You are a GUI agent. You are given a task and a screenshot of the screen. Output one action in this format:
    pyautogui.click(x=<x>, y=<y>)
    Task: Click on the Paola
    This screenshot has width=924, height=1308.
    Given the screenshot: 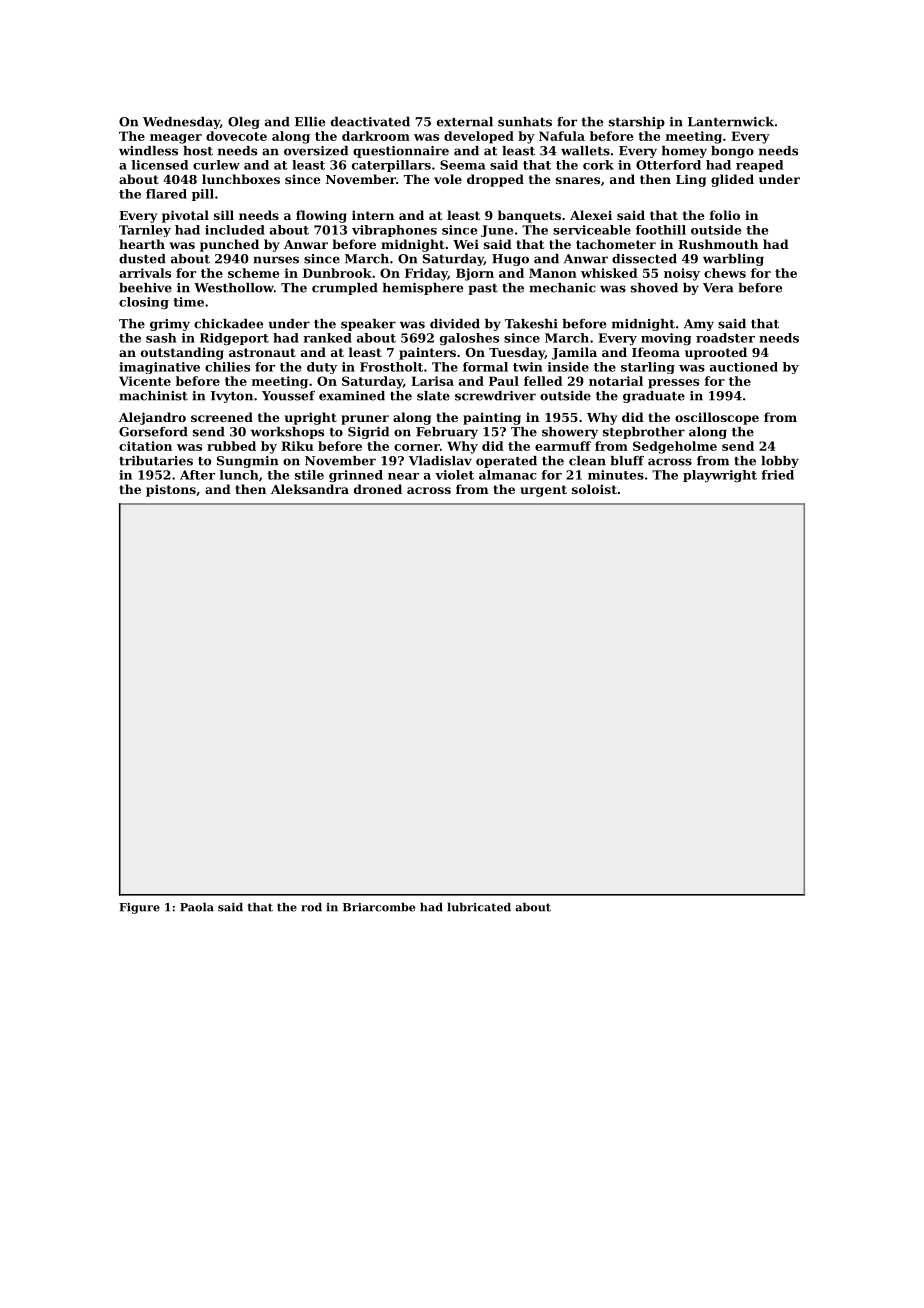 What is the action you would take?
    pyautogui.click(x=197, y=907)
